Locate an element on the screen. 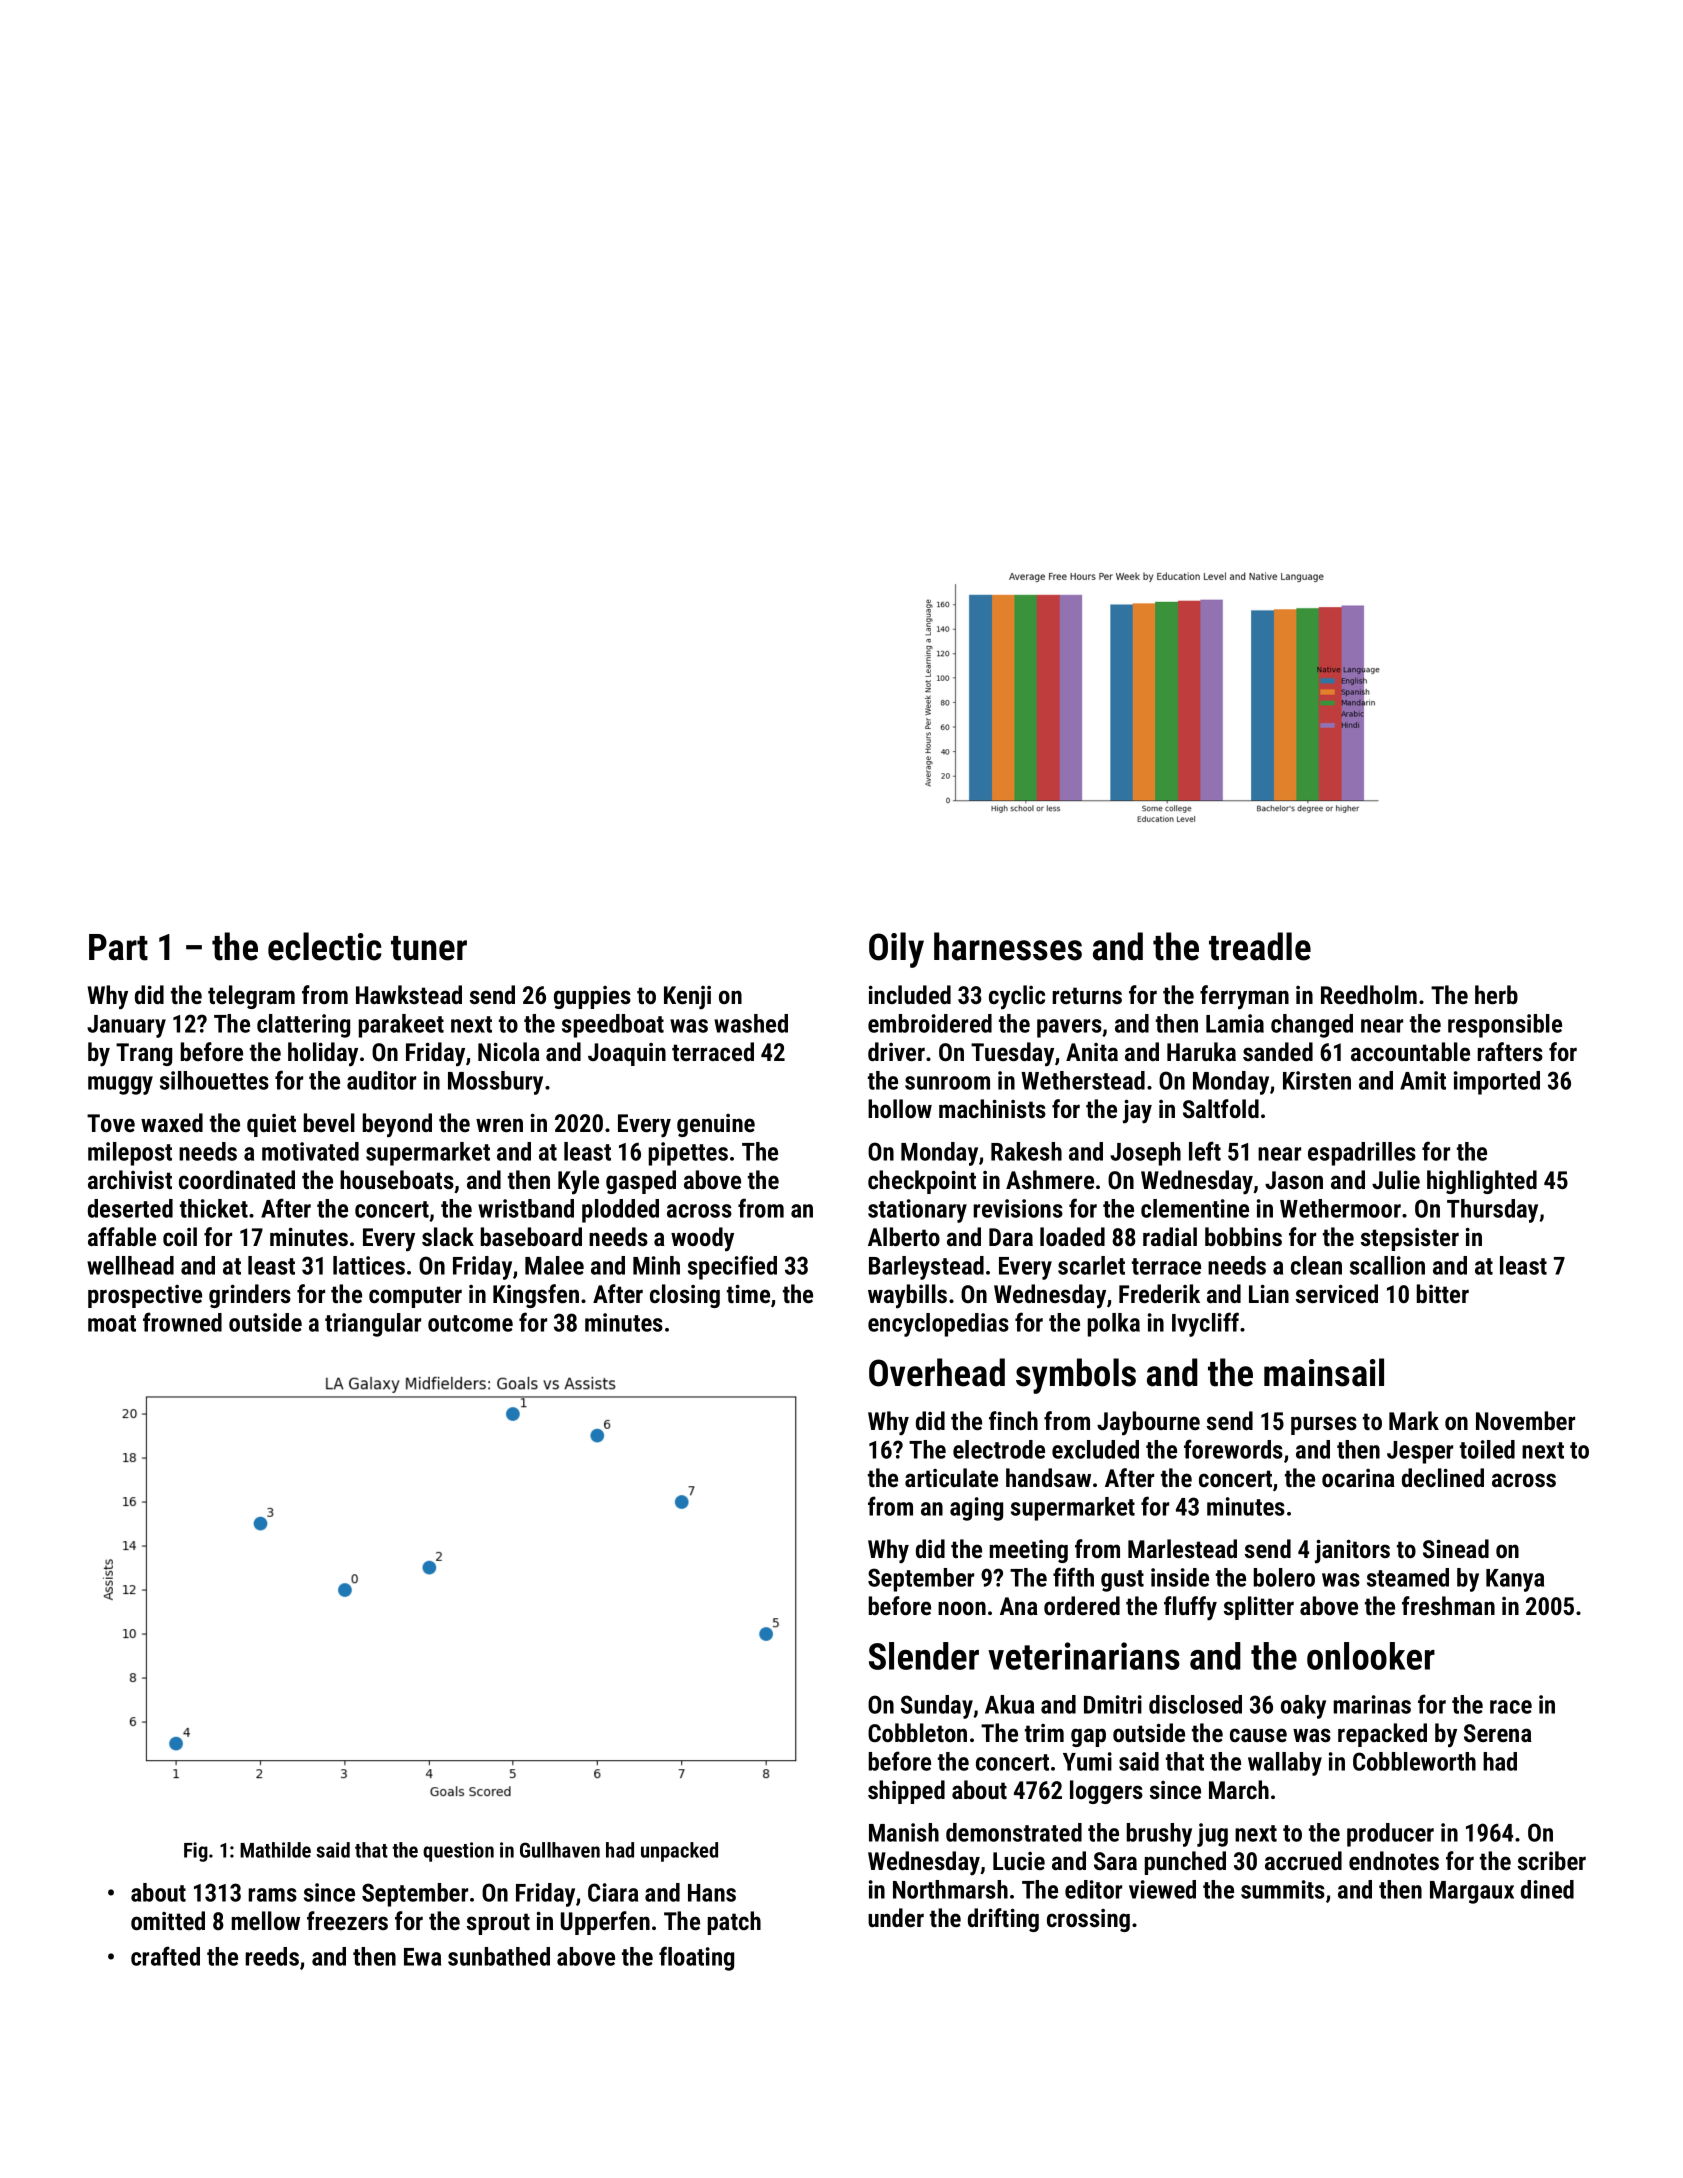 Image resolution: width=1683 pixels, height=2178 pixels. Cobbleworth is located at coordinates (1414, 1761).
